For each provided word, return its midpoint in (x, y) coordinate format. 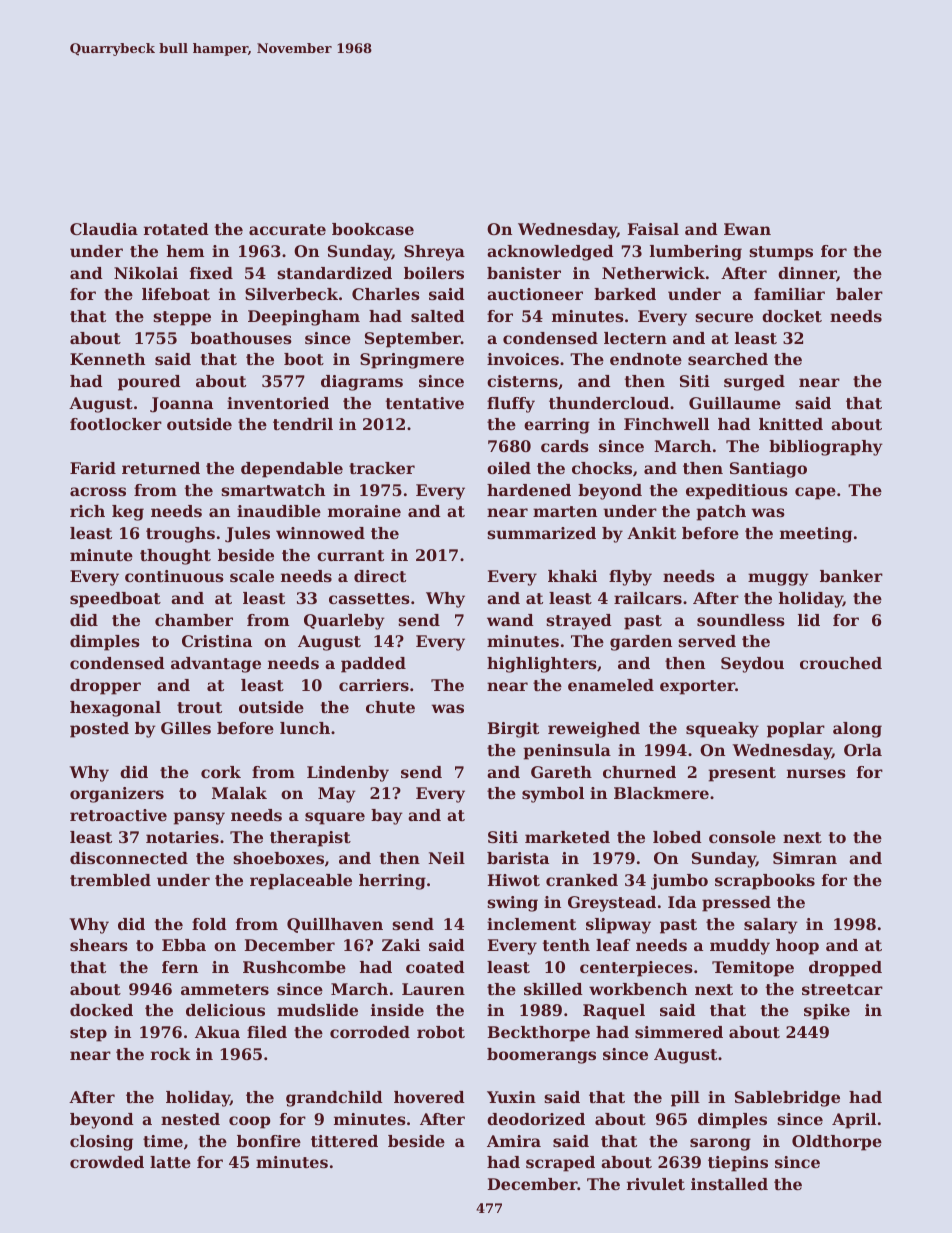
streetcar (842, 989)
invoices (523, 359)
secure (724, 317)
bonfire (269, 1141)
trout (199, 707)
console (742, 837)
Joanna (181, 405)
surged (754, 383)
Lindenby (348, 774)
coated (435, 967)
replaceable (301, 882)
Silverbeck (291, 294)
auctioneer (535, 294)
